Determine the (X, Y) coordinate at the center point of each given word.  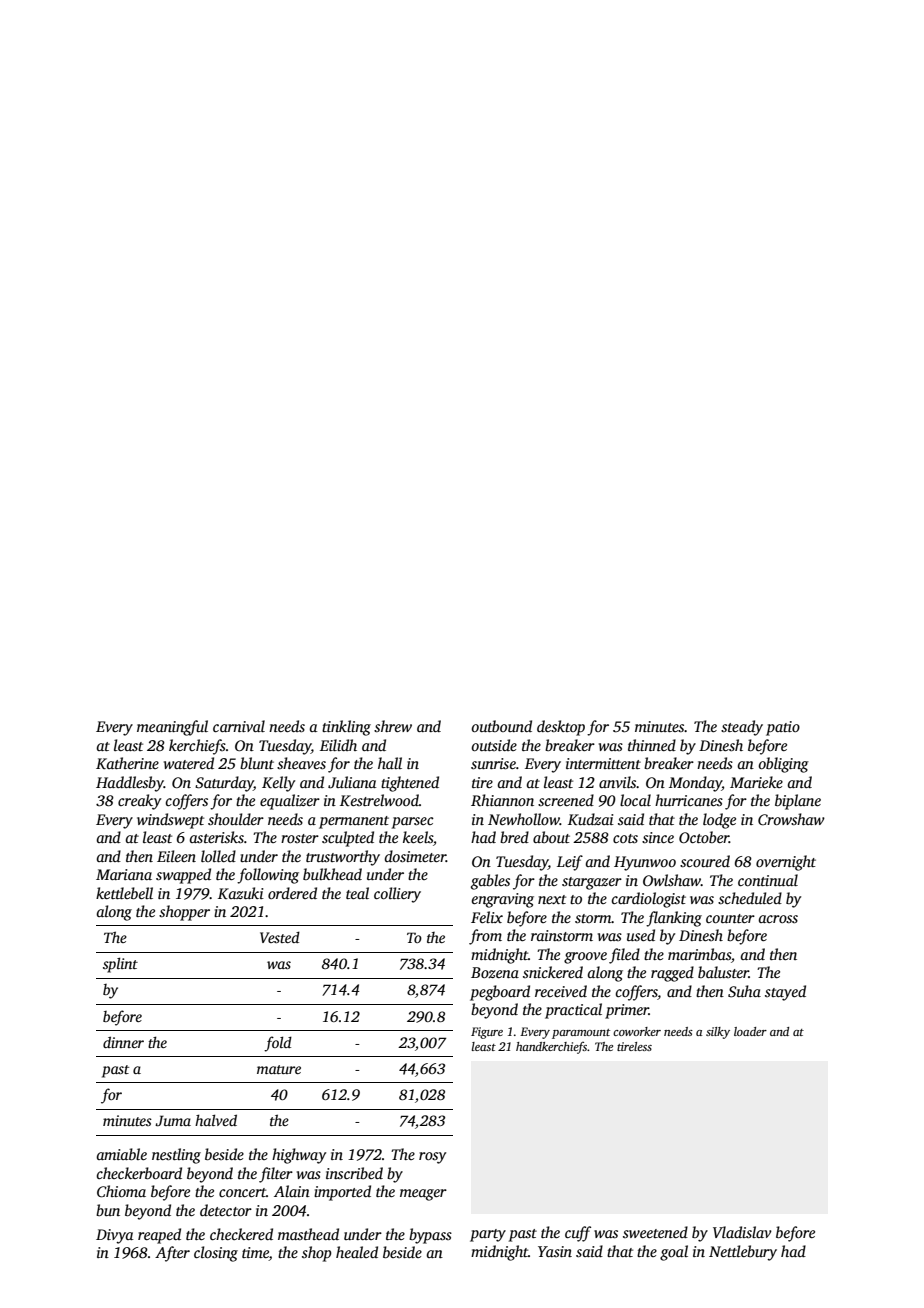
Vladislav (742, 1232)
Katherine (127, 763)
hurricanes (689, 800)
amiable (121, 1154)
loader (750, 1031)
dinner (123, 1042)
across (778, 919)
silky (718, 1033)
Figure (487, 1033)
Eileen (176, 856)
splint (120, 965)
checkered (241, 1234)
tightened (410, 784)
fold (278, 1044)
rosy (432, 1158)
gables (490, 882)
